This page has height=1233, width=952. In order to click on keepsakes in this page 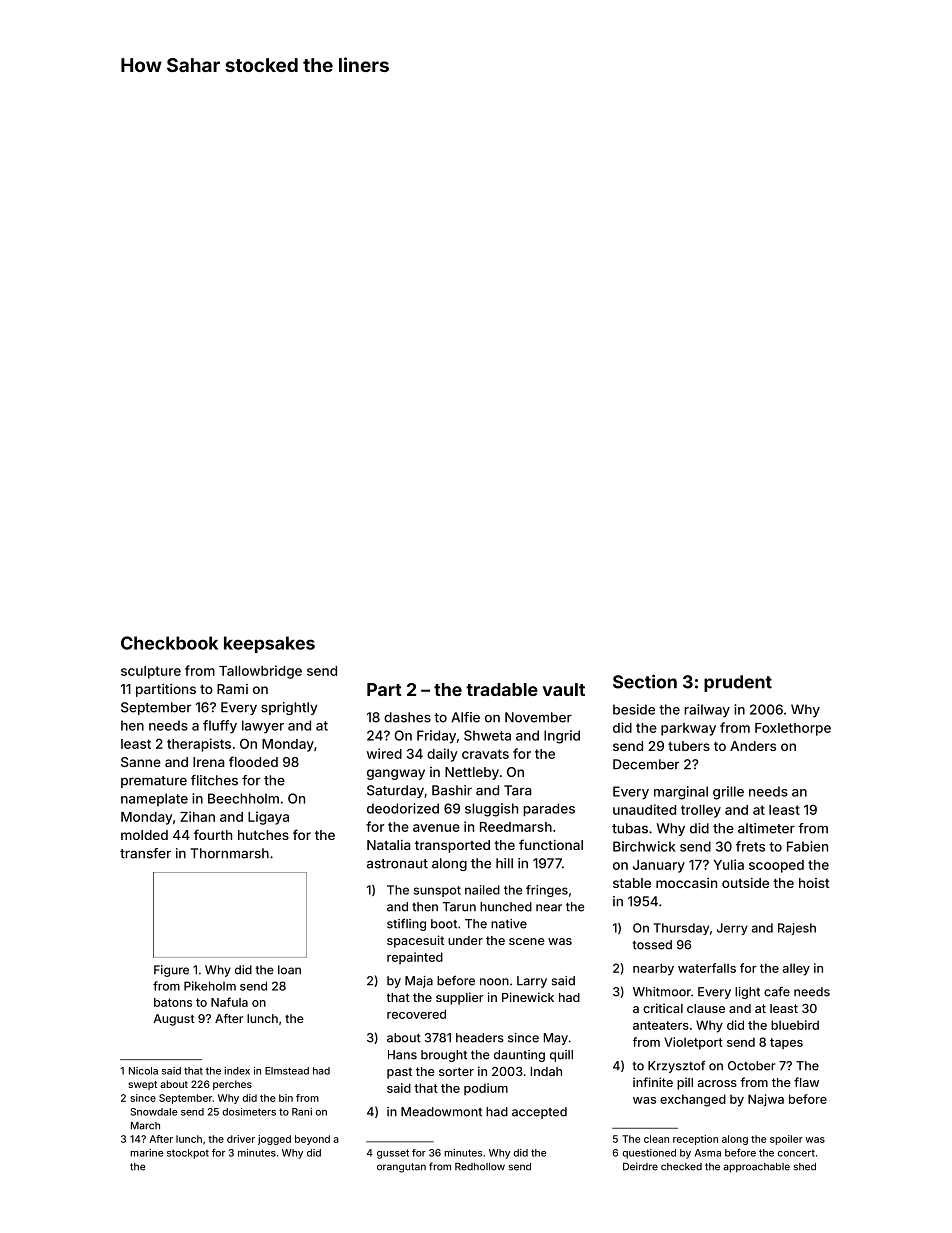, I will do `click(269, 644)`.
